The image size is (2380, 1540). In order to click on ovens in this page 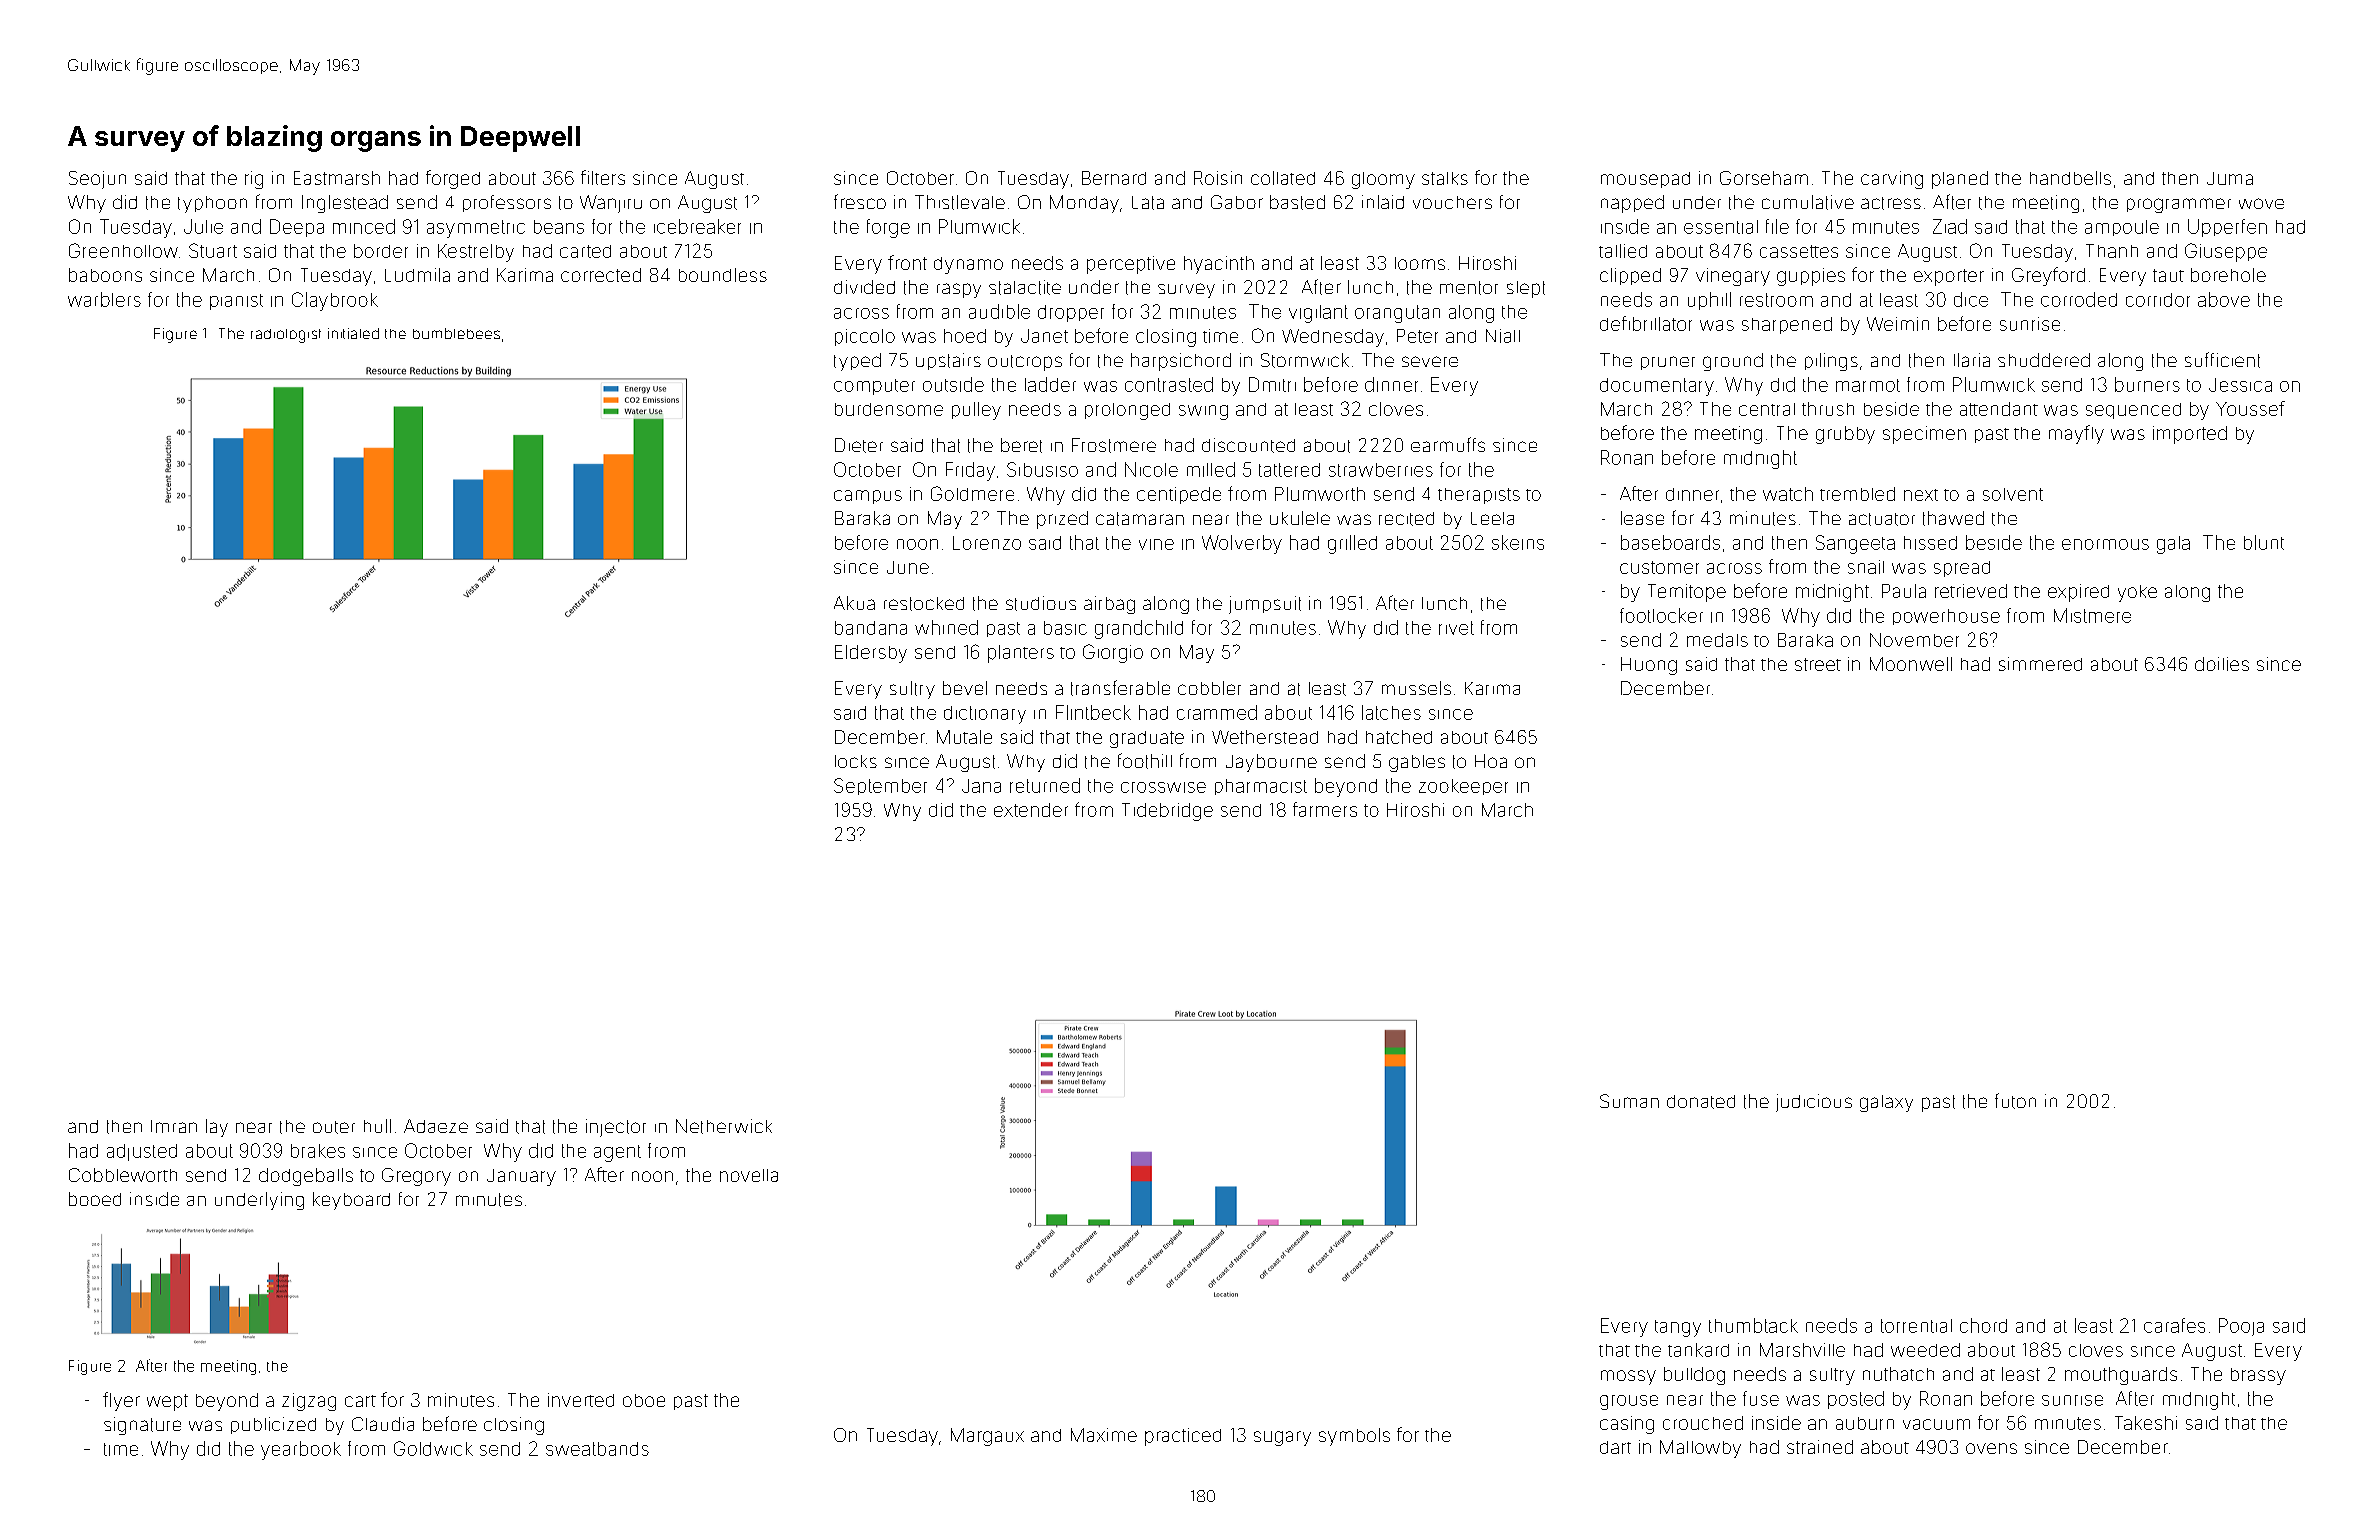, I will do `click(1991, 1448)`.
